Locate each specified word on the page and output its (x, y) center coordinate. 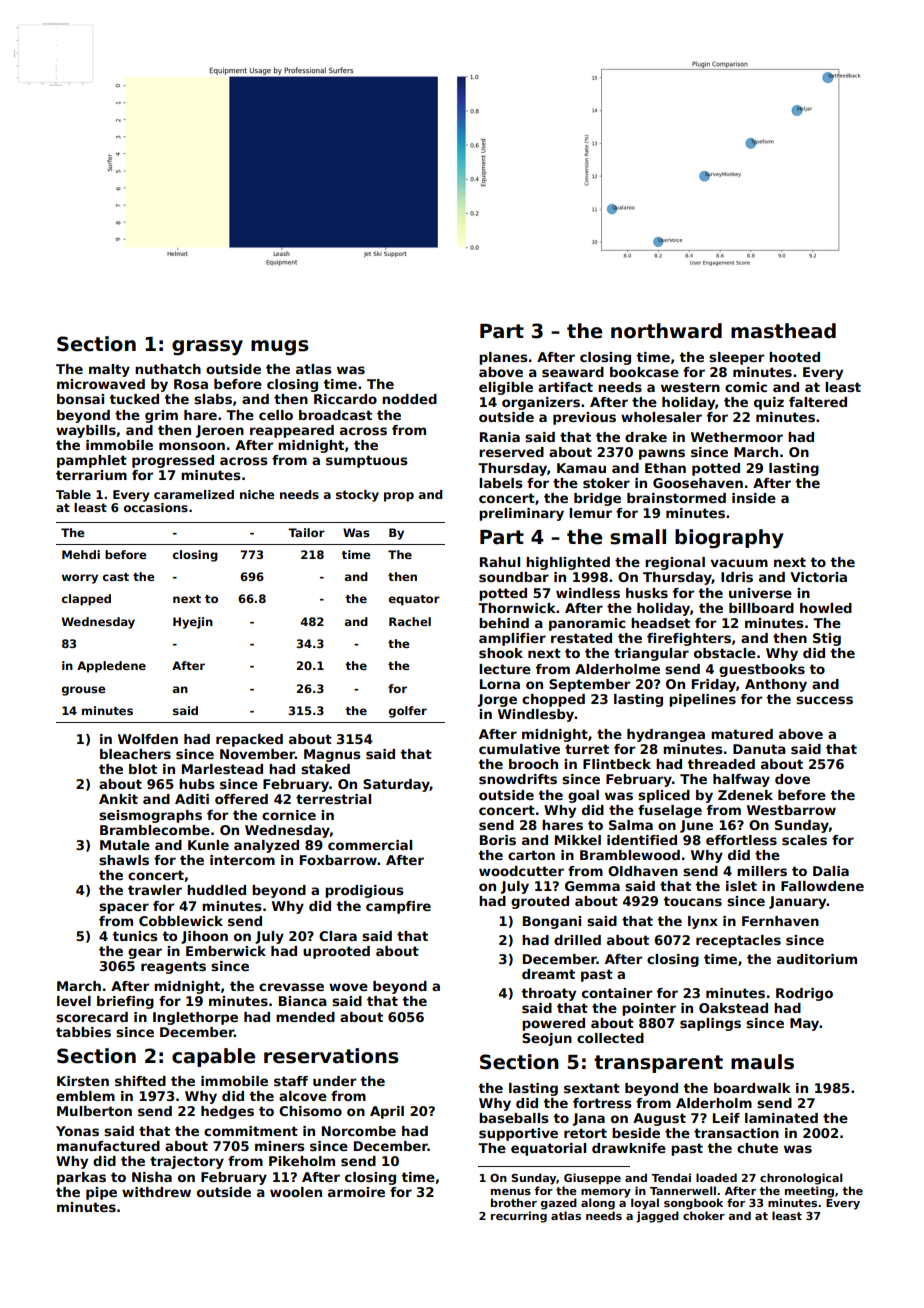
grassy (207, 347)
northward (666, 331)
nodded (409, 399)
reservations (331, 1056)
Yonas (77, 1131)
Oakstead (733, 1008)
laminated (781, 1118)
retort (585, 1133)
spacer (124, 908)
